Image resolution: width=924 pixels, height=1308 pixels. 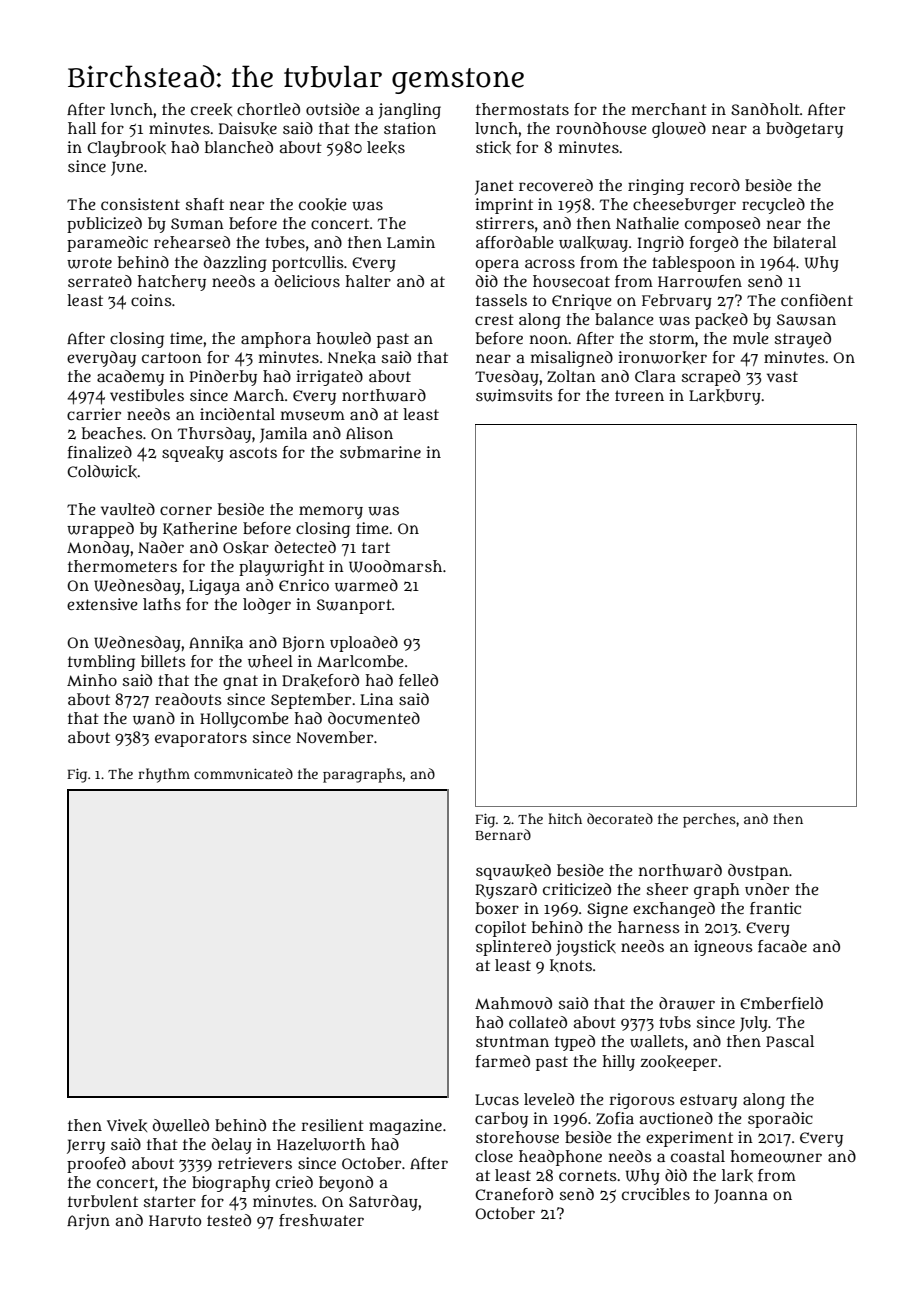 What do you see at coordinates (715, 185) in the image?
I see `record` at bounding box center [715, 185].
